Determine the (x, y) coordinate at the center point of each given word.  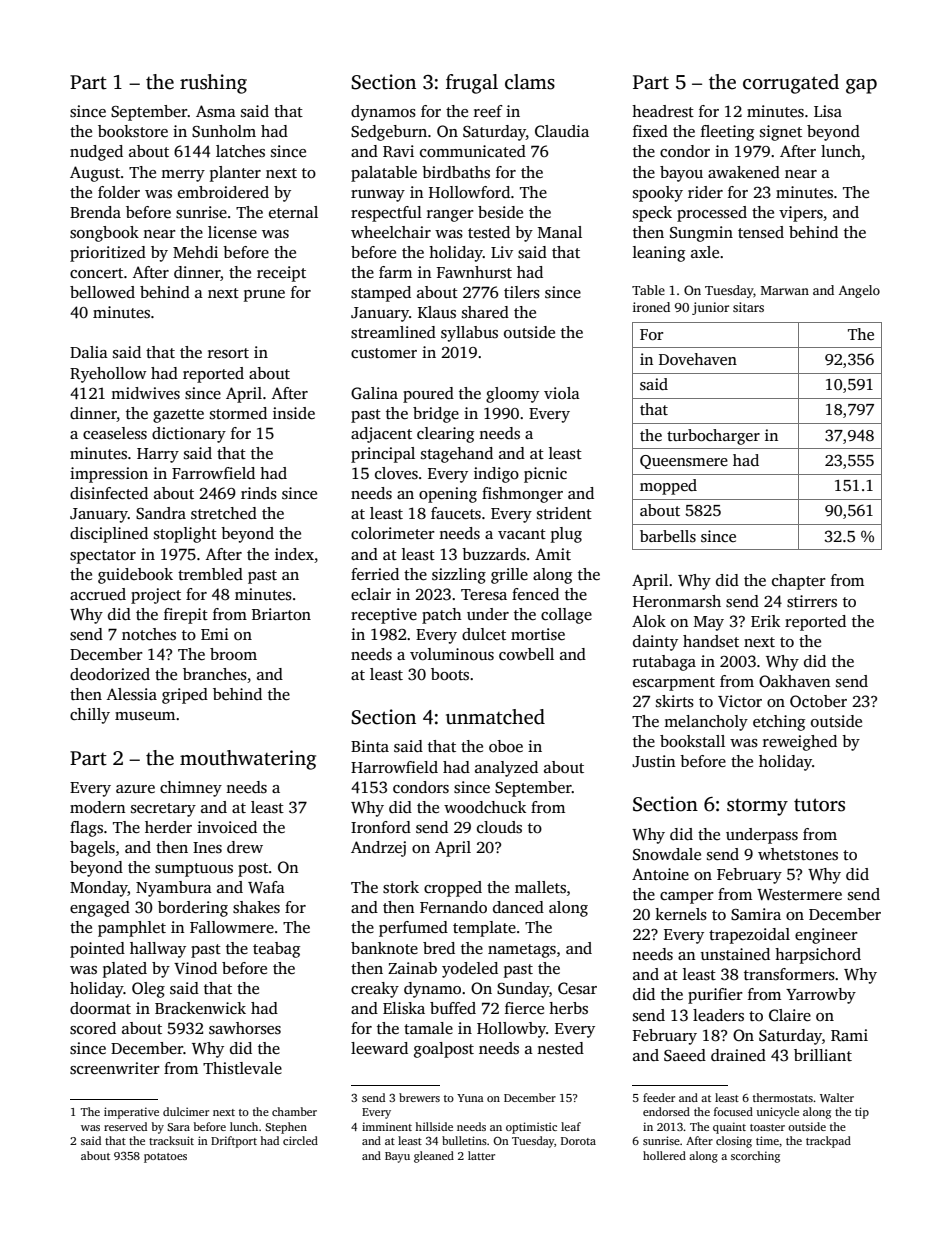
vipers (801, 214)
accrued (98, 594)
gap (861, 86)
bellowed (102, 292)
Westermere (799, 895)
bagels (92, 849)
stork (401, 887)
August (95, 174)
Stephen (286, 1128)
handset (711, 641)
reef (488, 111)
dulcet (484, 634)
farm (395, 272)
